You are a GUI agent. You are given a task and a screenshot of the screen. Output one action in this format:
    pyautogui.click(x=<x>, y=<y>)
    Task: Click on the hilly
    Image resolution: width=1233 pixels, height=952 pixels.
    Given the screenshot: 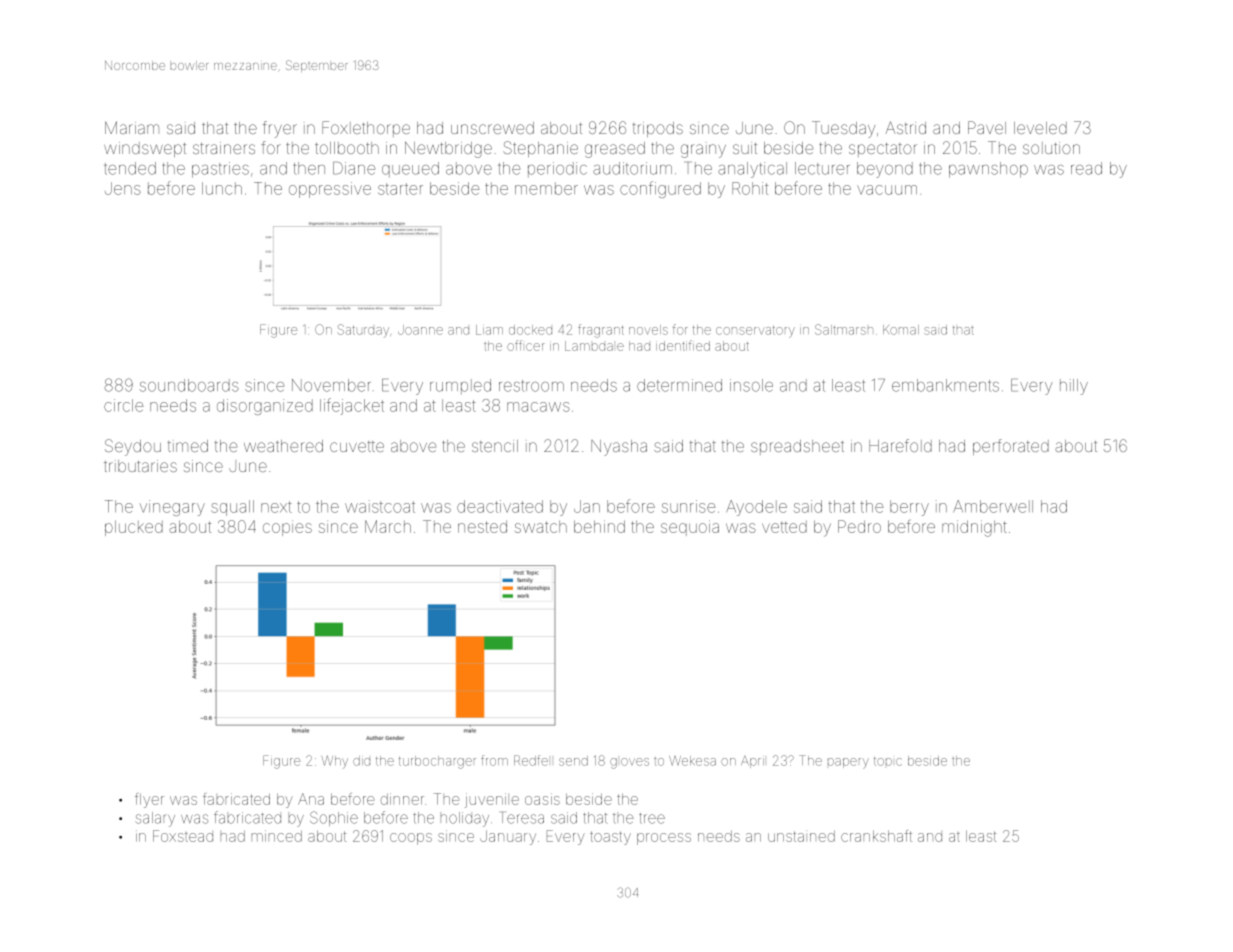 What is the action you would take?
    pyautogui.click(x=1074, y=387)
